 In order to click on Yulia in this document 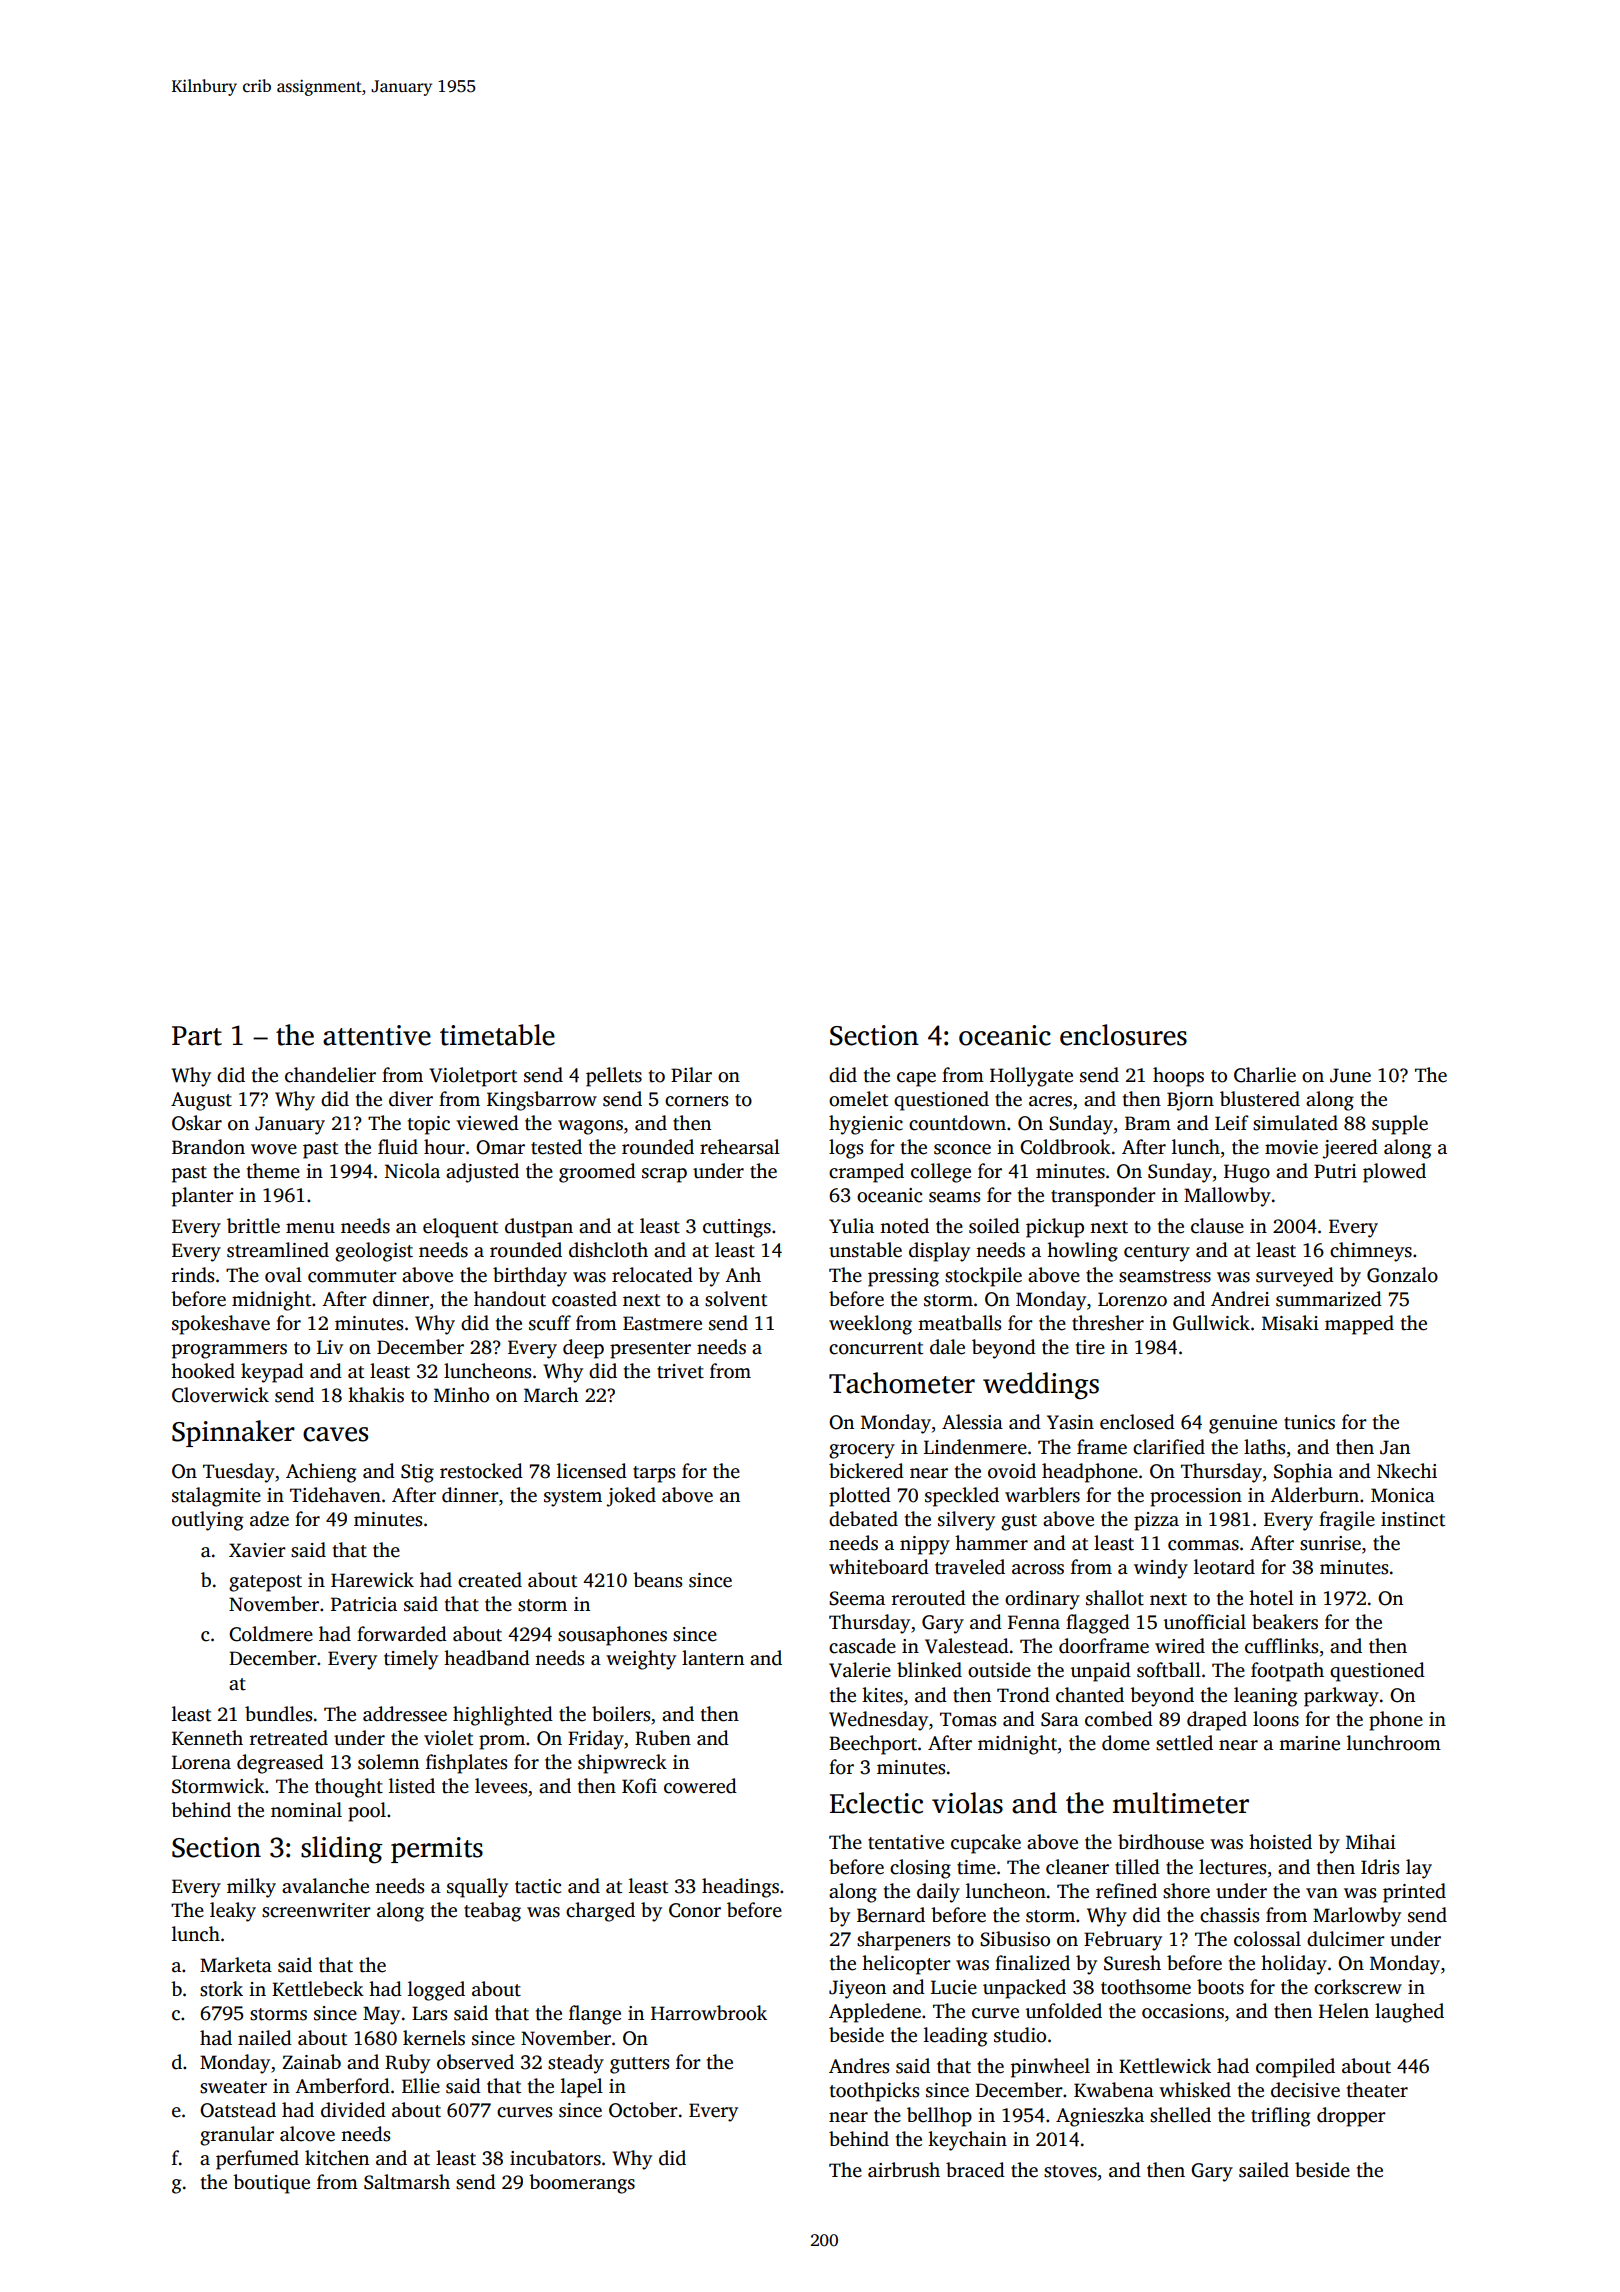, I will do `click(851, 1226)`.
